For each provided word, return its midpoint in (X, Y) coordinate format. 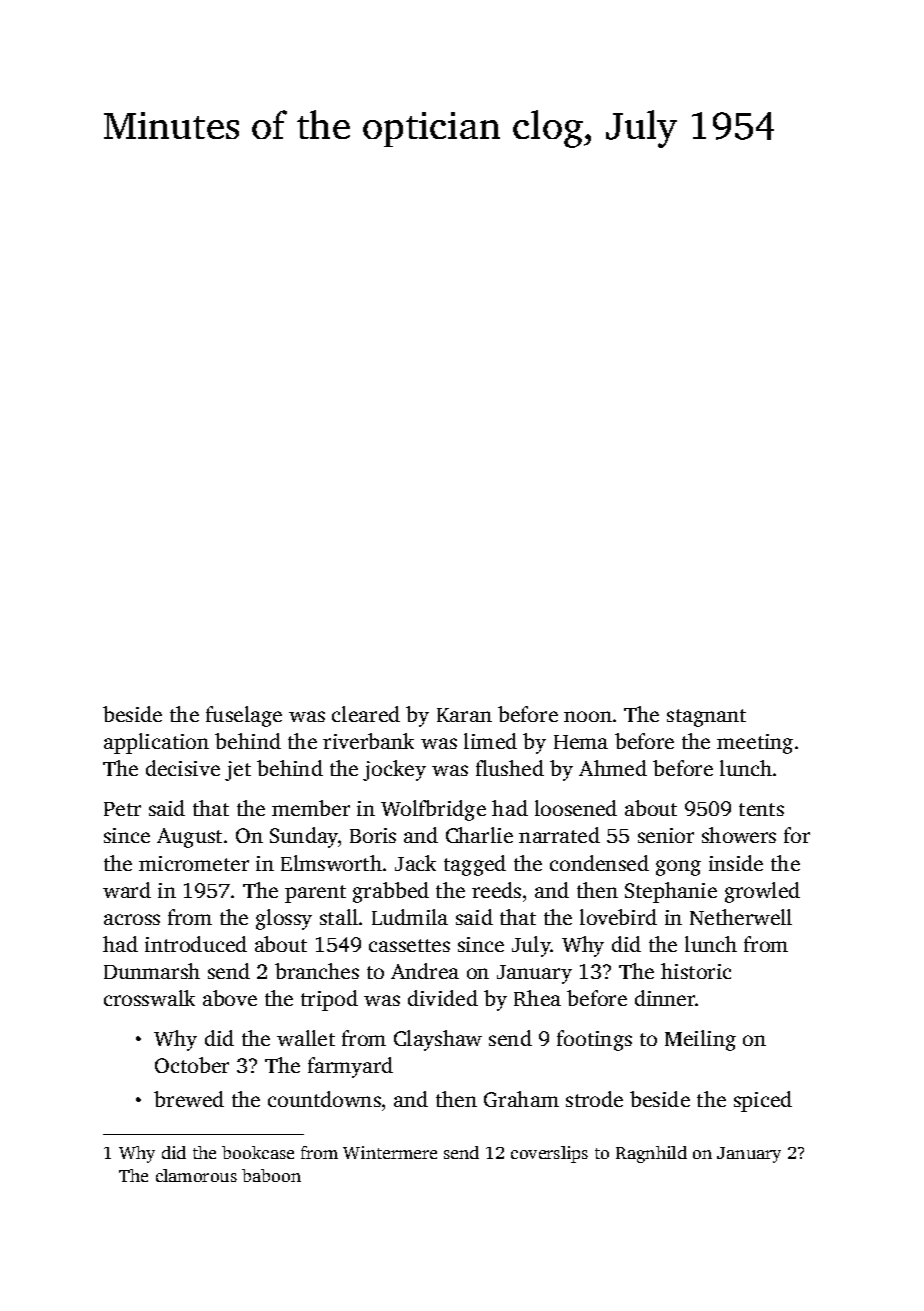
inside (736, 863)
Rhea (537, 998)
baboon (271, 1175)
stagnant (706, 718)
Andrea (425, 971)
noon (588, 716)
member (311, 808)
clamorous (196, 1175)
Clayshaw (438, 1040)
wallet (306, 1038)
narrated (559, 835)
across (132, 919)
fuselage (244, 716)
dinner (665, 998)
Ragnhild (651, 1154)
